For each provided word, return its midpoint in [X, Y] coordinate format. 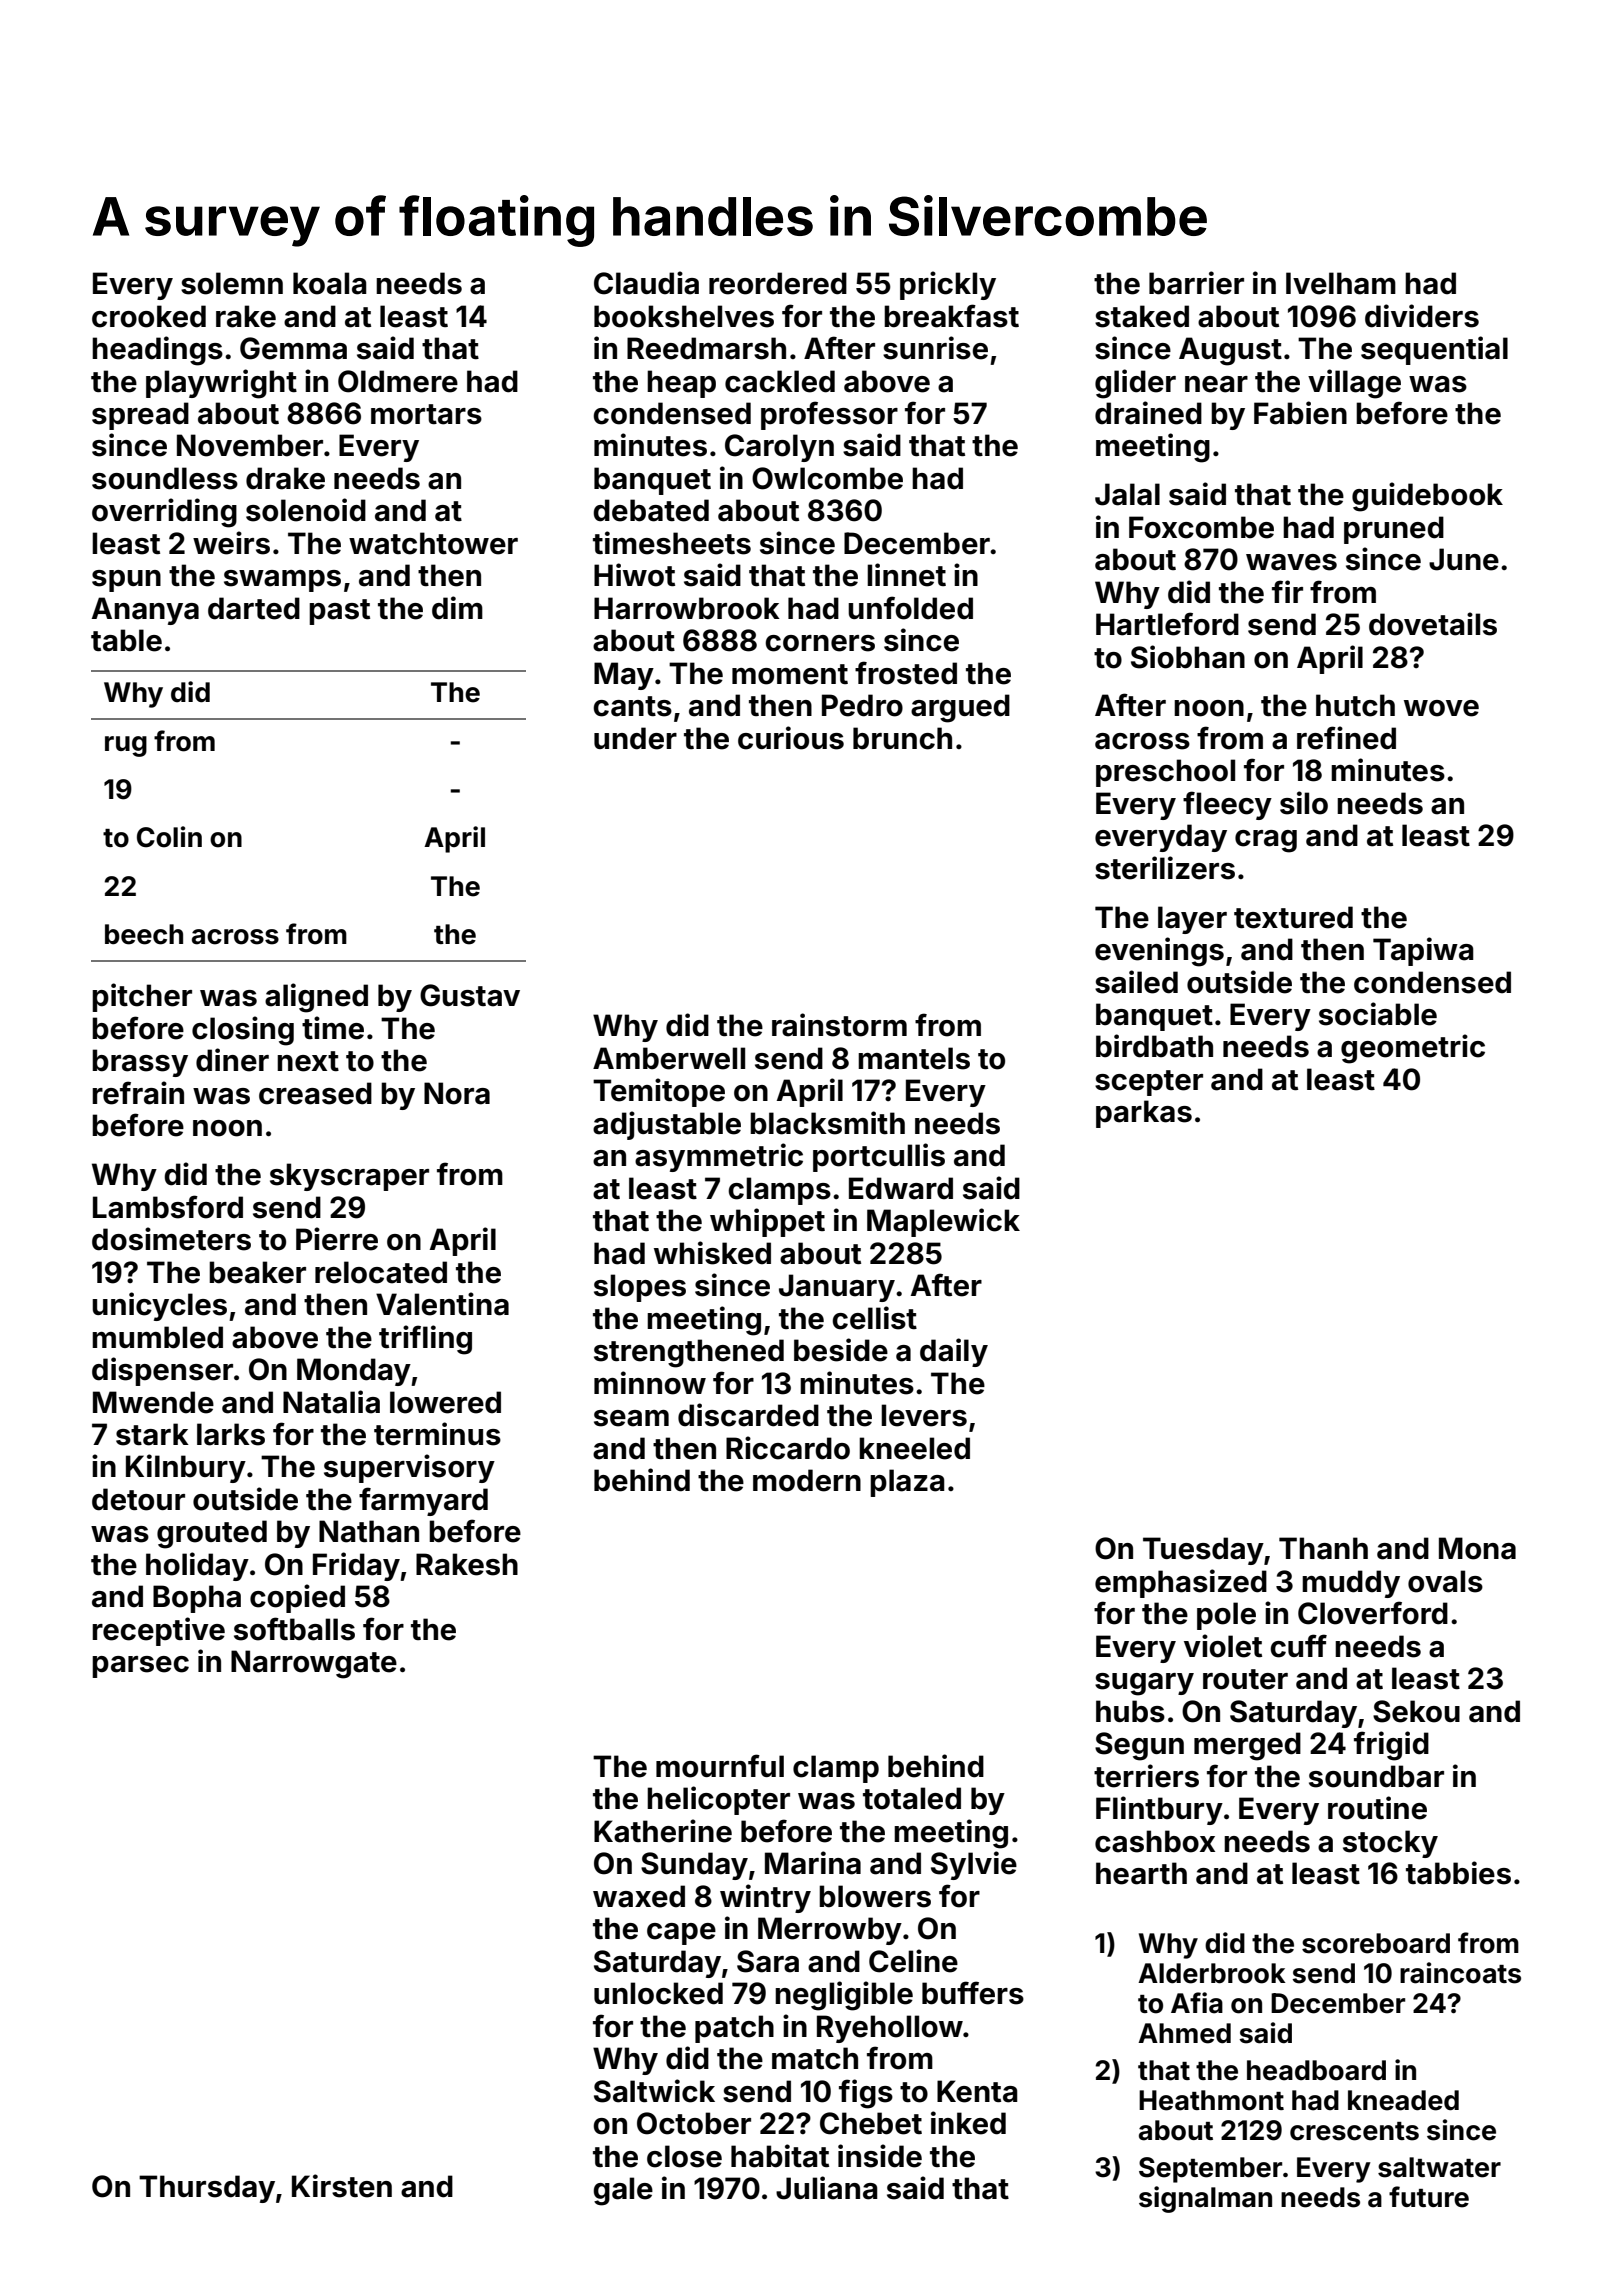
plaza [907, 1483]
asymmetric [719, 1157]
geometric [1413, 1049]
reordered [778, 283]
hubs [1130, 1711]
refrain [138, 1093]
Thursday [207, 2189]
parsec [140, 1667]
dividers [1422, 316]
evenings [1159, 952]
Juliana [827, 2188]
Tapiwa [1423, 951]
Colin [169, 837]
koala [330, 283]
